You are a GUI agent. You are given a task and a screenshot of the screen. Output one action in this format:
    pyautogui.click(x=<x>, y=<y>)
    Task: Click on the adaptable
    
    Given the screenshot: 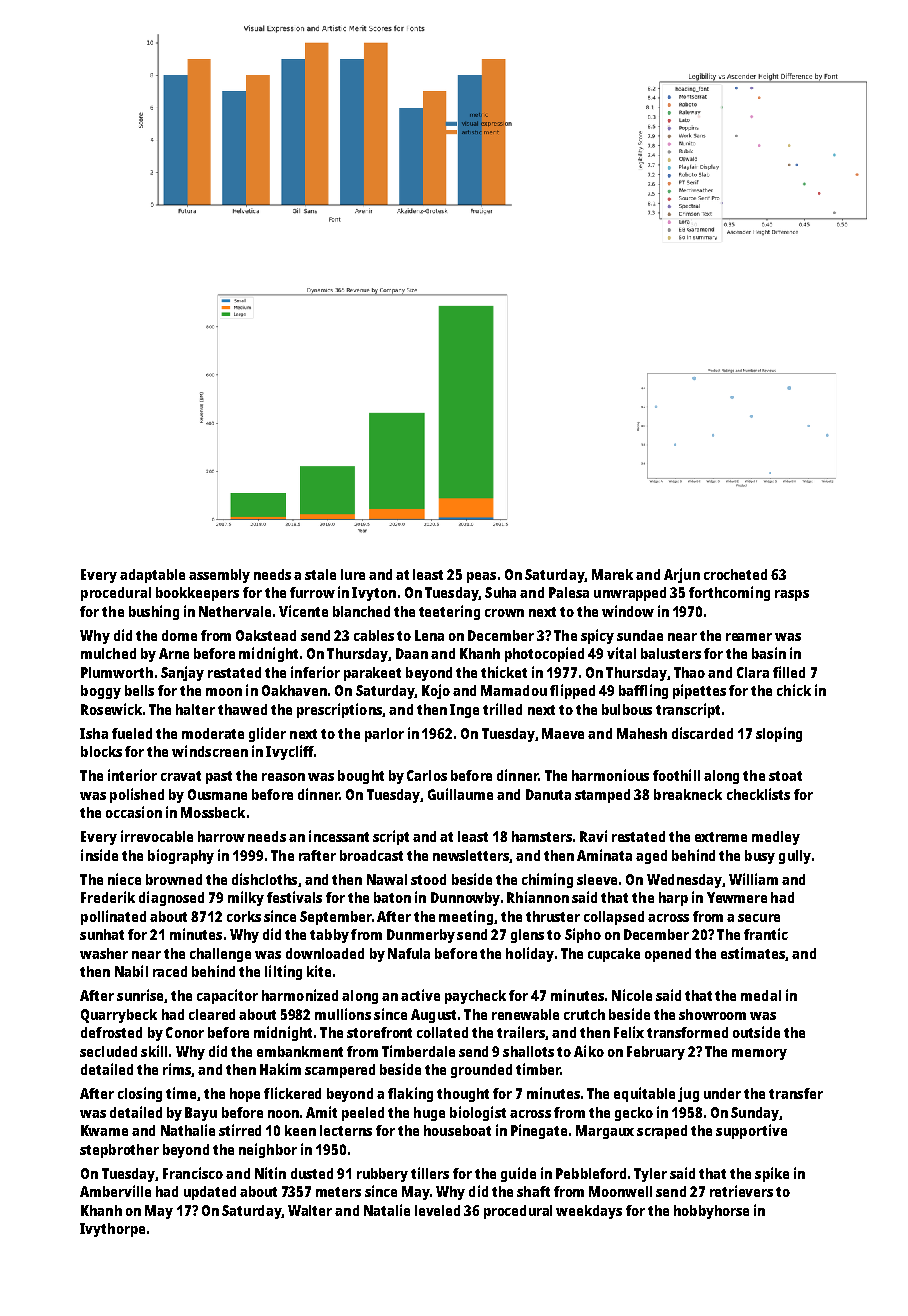 What is the action you would take?
    pyautogui.click(x=152, y=576)
